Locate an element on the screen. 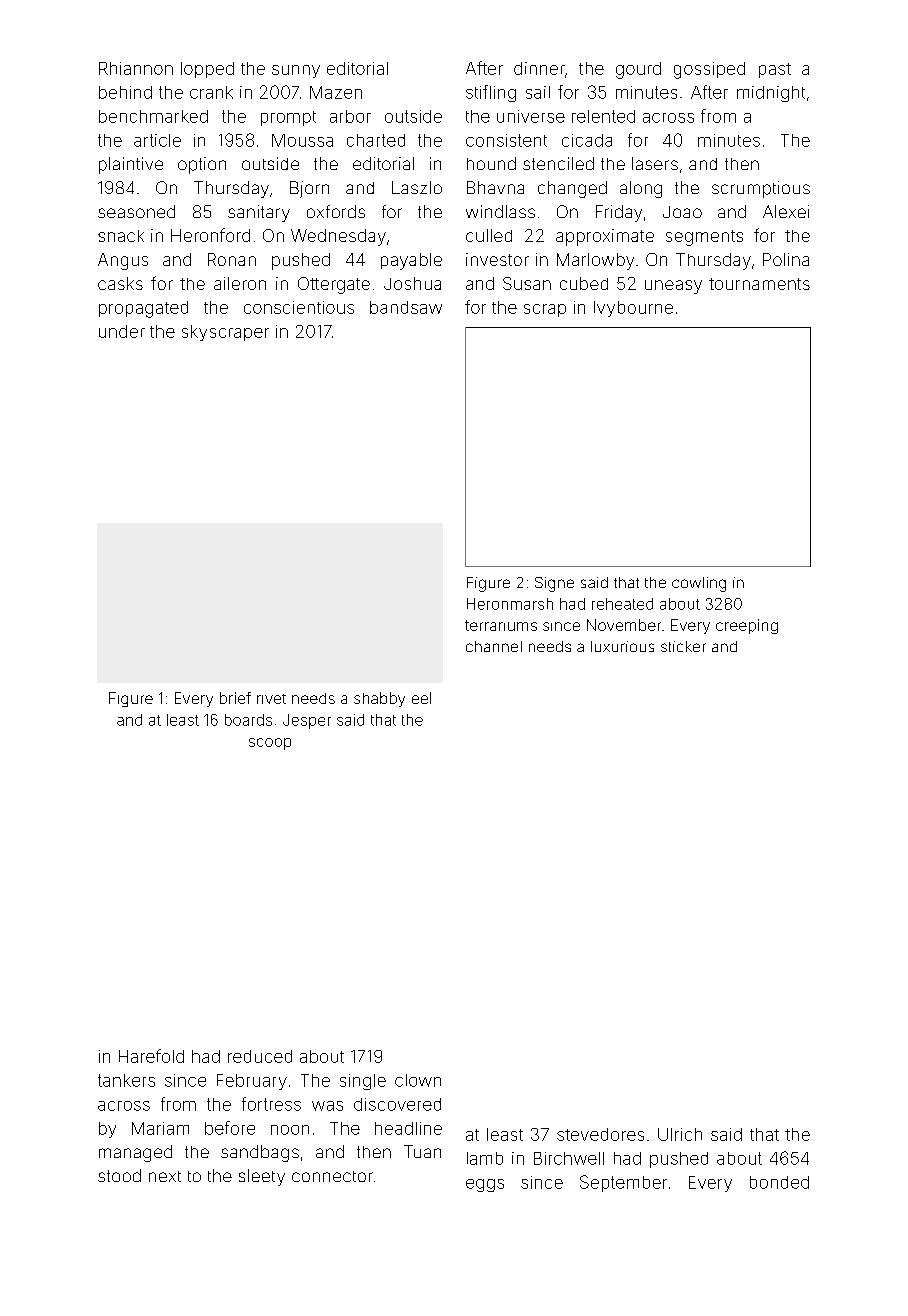  scoop is located at coordinates (270, 744).
